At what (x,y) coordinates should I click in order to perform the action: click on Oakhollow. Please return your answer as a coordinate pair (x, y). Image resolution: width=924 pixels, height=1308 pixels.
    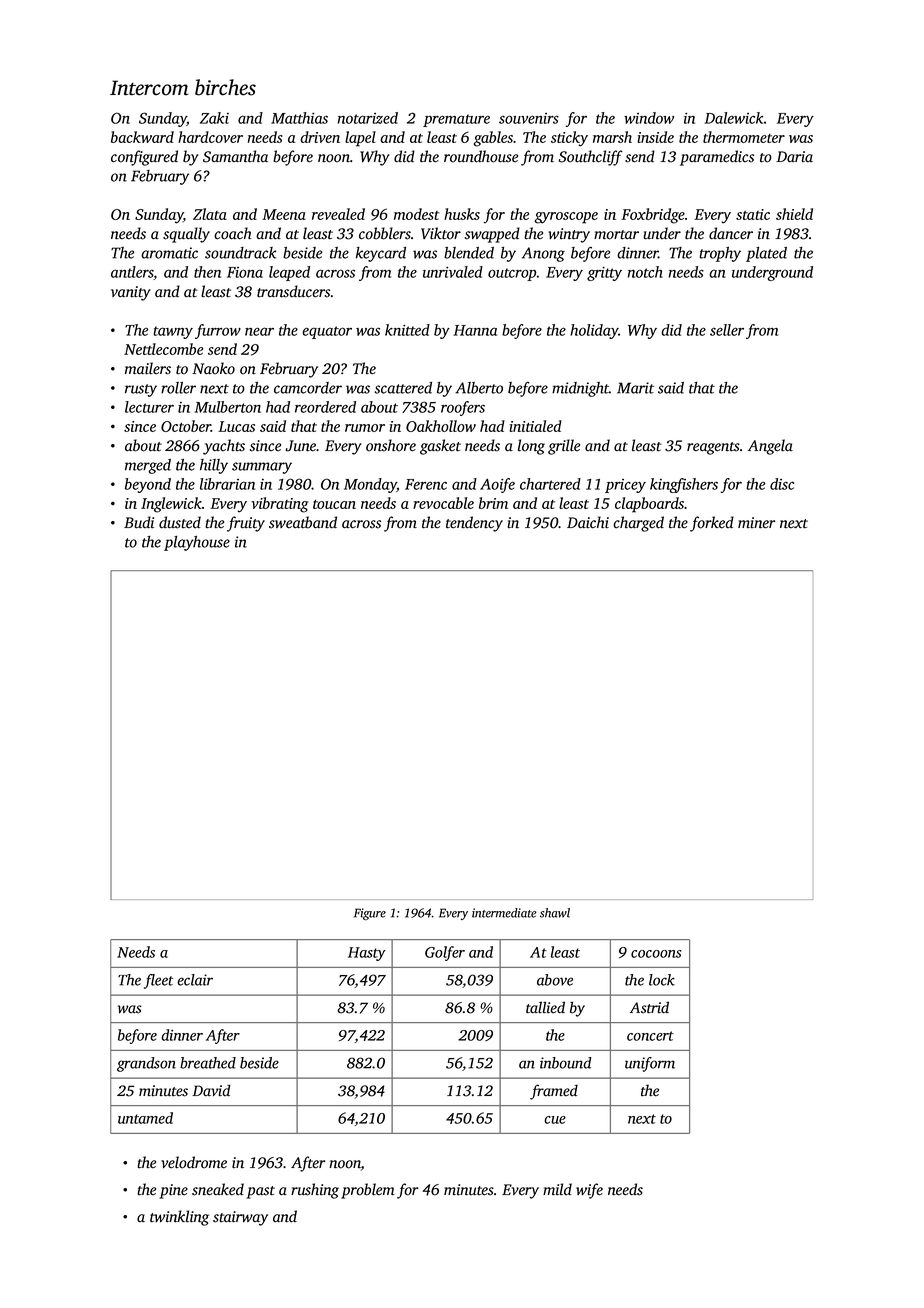
    Looking at the image, I should click on (441, 426).
